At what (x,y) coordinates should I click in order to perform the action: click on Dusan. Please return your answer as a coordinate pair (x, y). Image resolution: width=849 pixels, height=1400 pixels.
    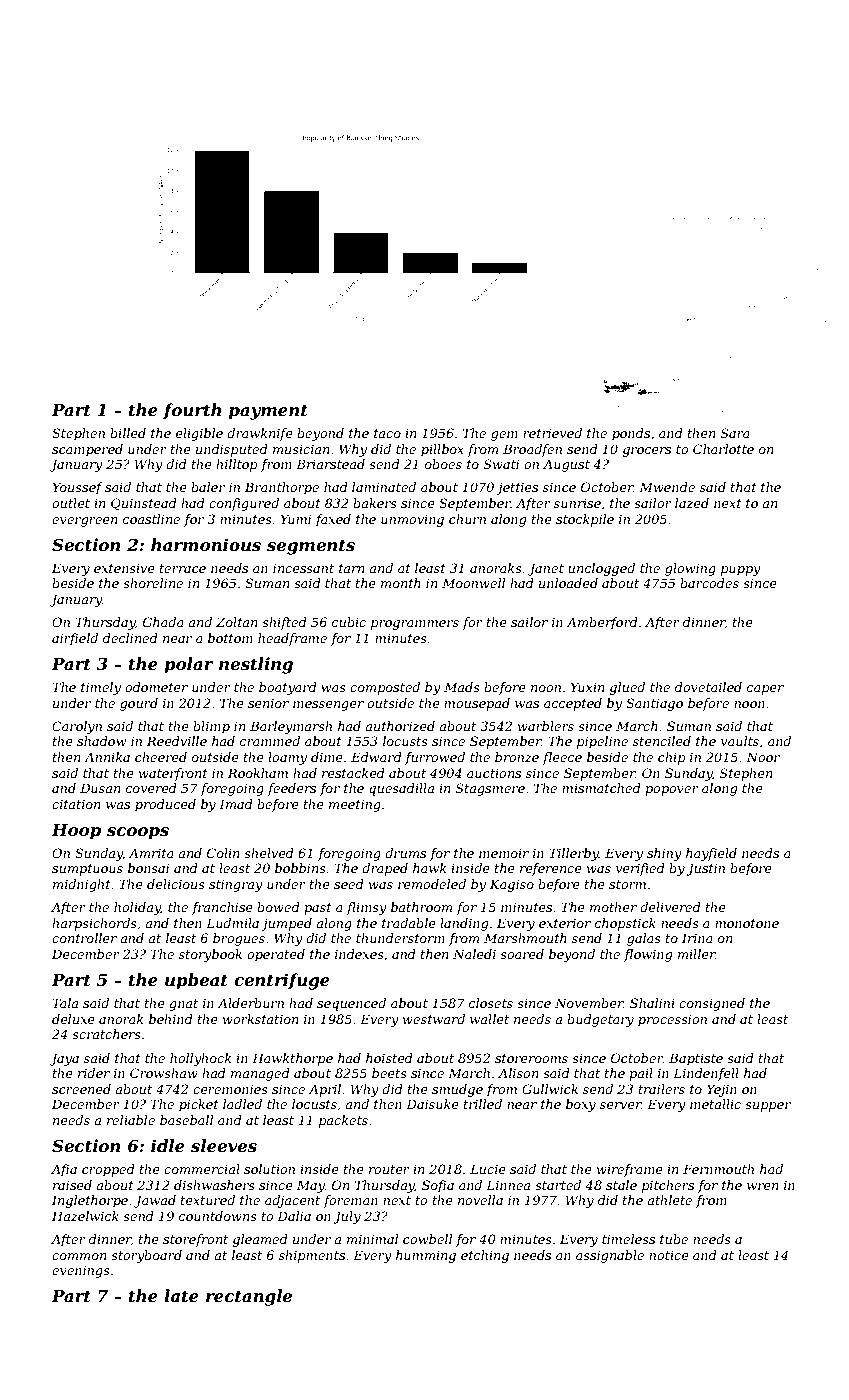
    Looking at the image, I should click on (100, 788).
